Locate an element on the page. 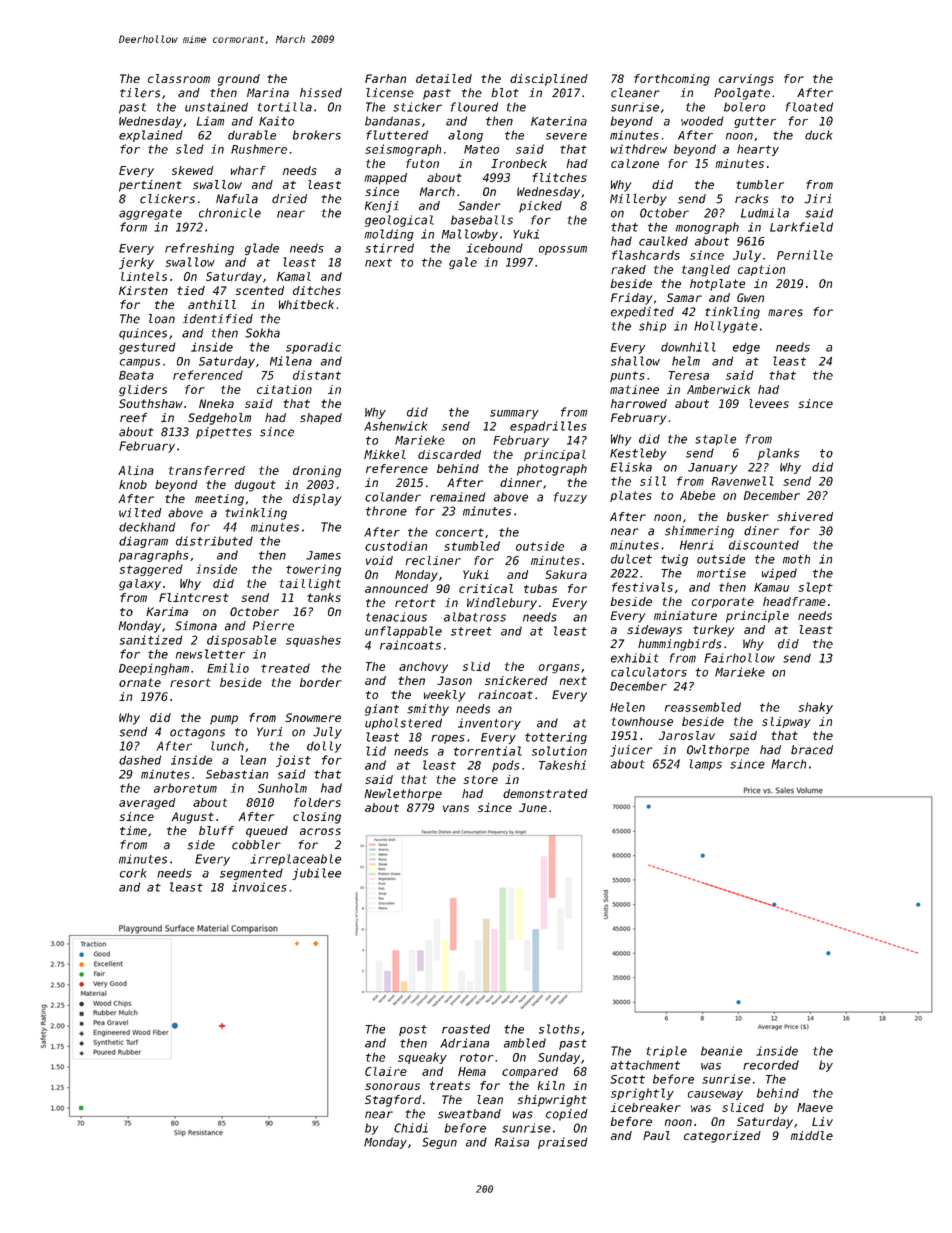  diagram is located at coordinates (143, 542).
